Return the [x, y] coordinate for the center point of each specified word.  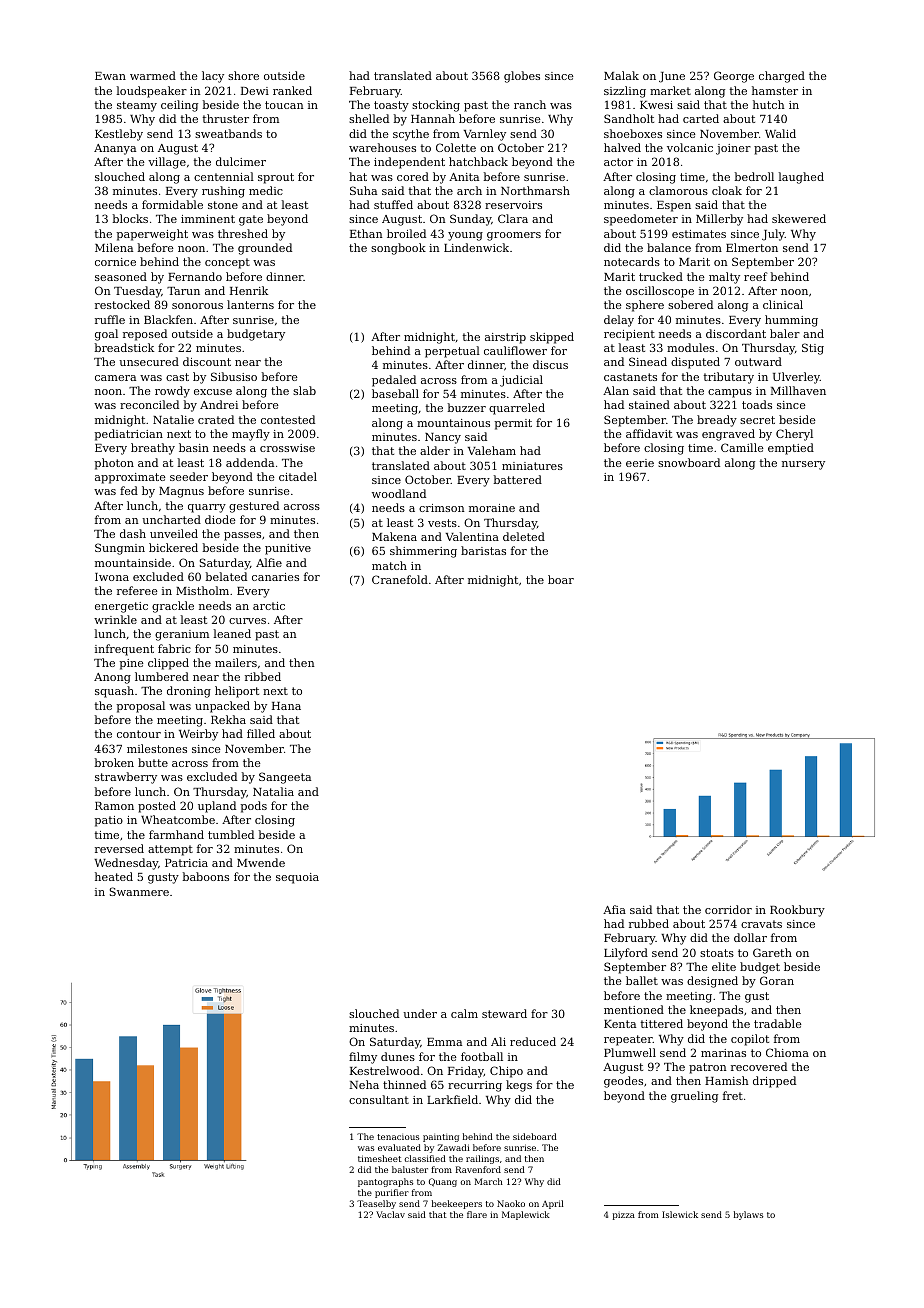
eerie [640, 463]
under [420, 1013]
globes [522, 77]
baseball [395, 393]
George [734, 77]
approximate [130, 478]
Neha [364, 1084]
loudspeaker [151, 92]
